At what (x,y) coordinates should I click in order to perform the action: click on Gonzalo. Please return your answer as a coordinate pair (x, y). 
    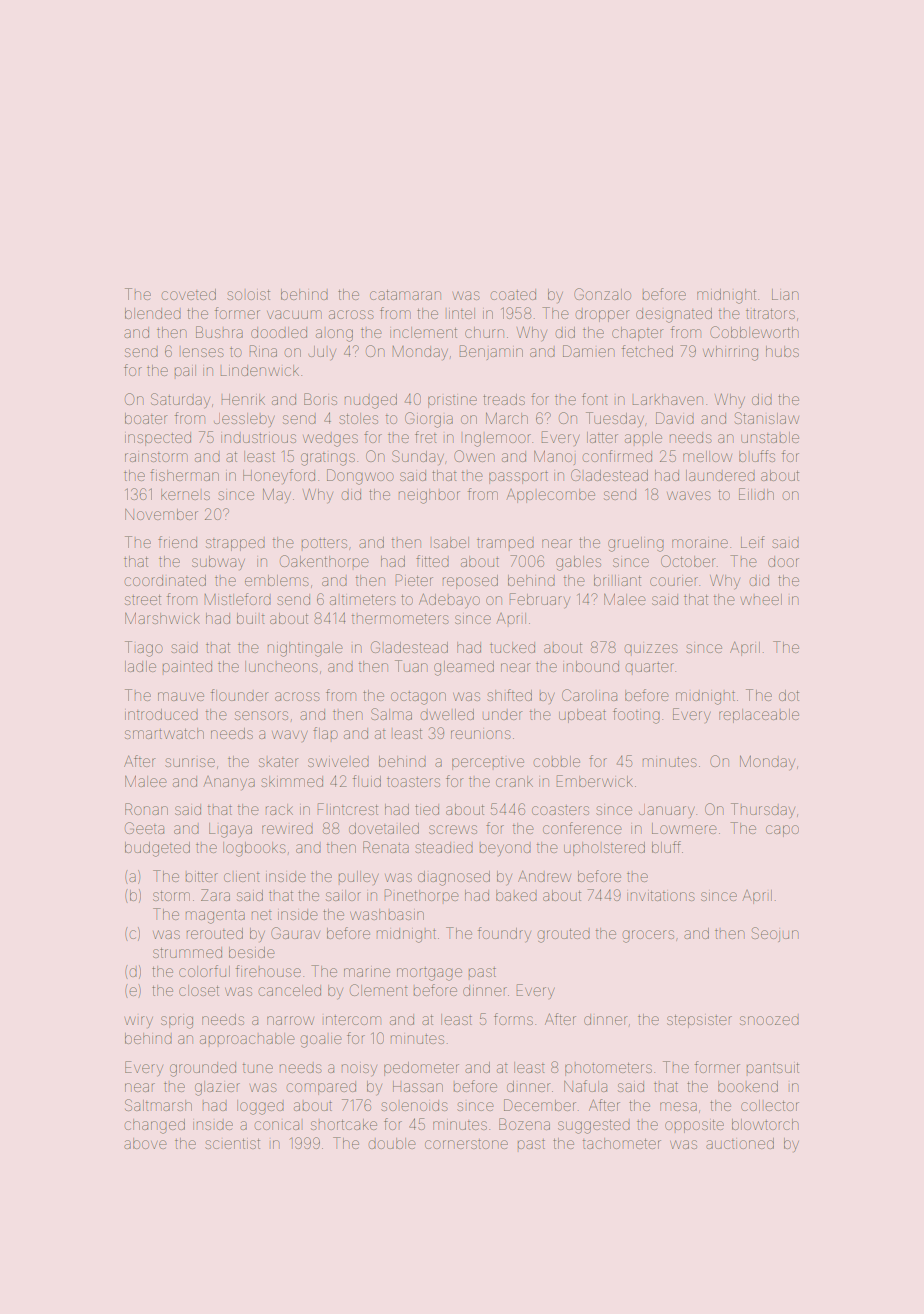
    Looking at the image, I should click on (602, 294).
